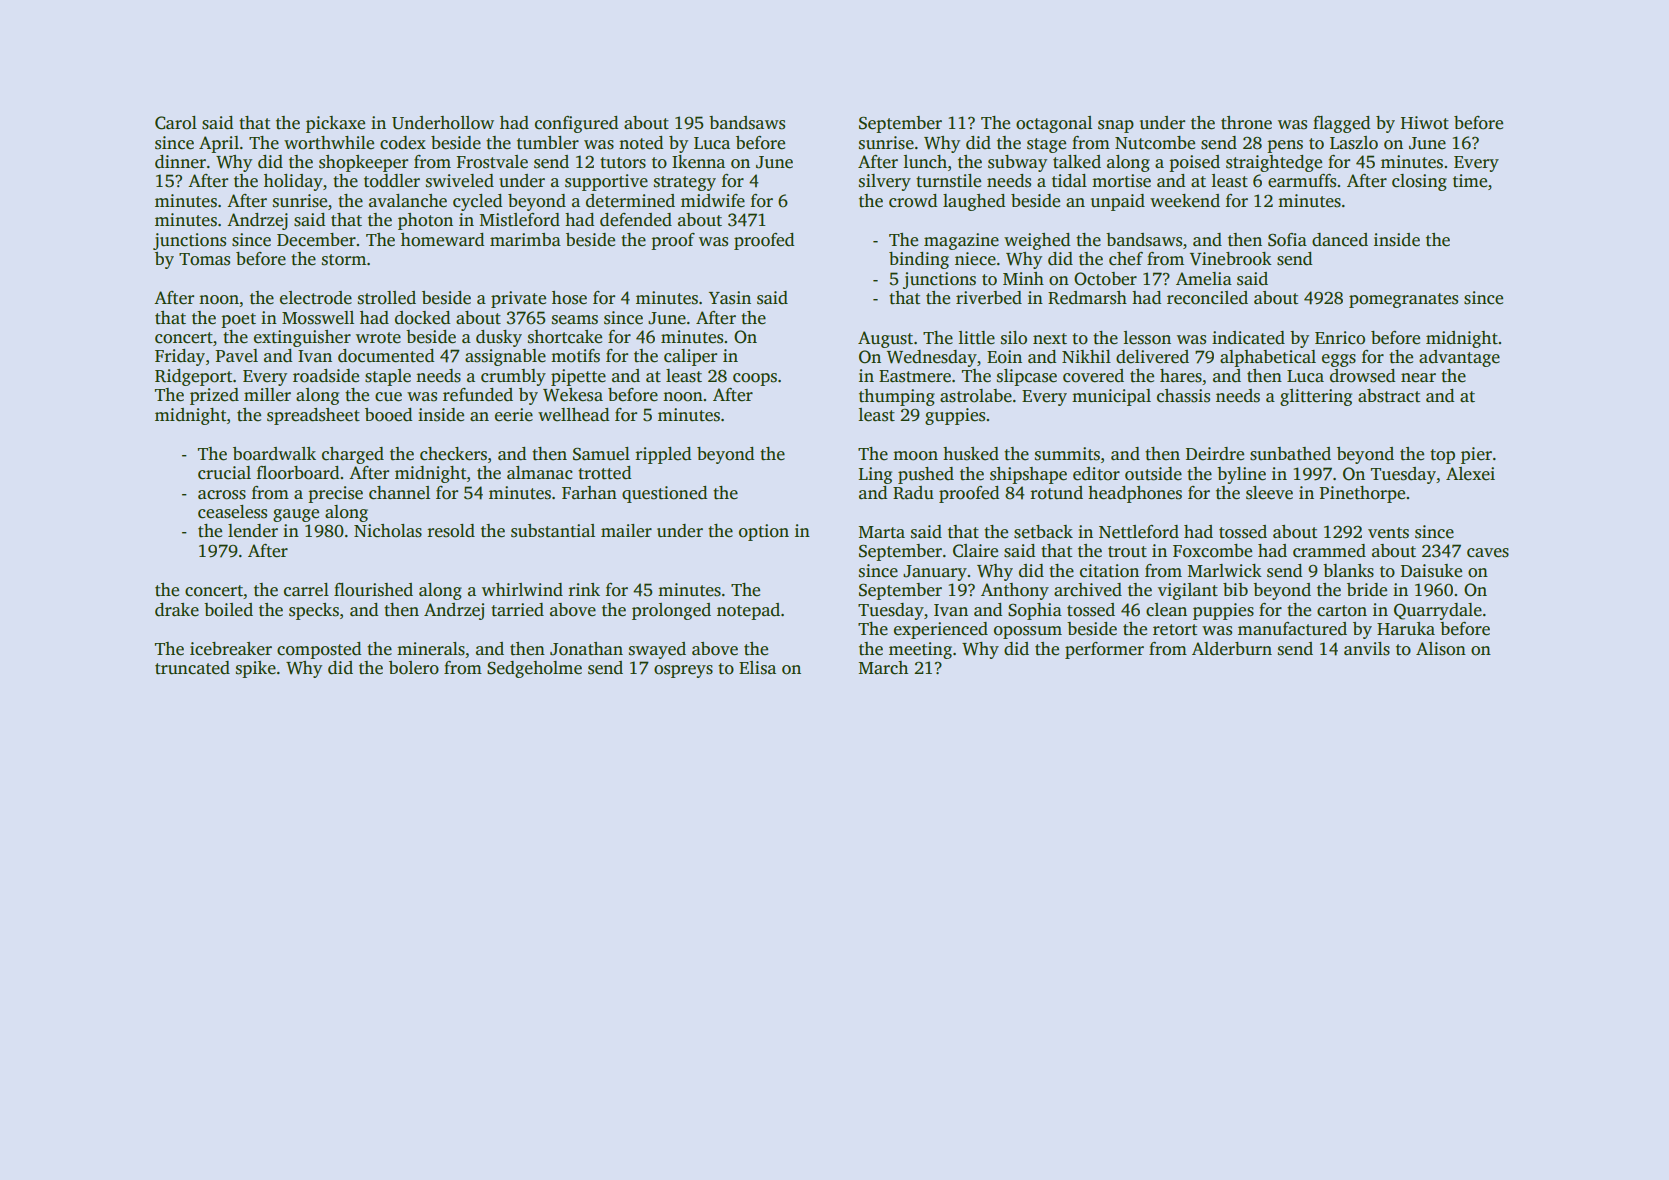  Describe the element at coordinates (224, 473) in the page. I see `crucial` at that location.
